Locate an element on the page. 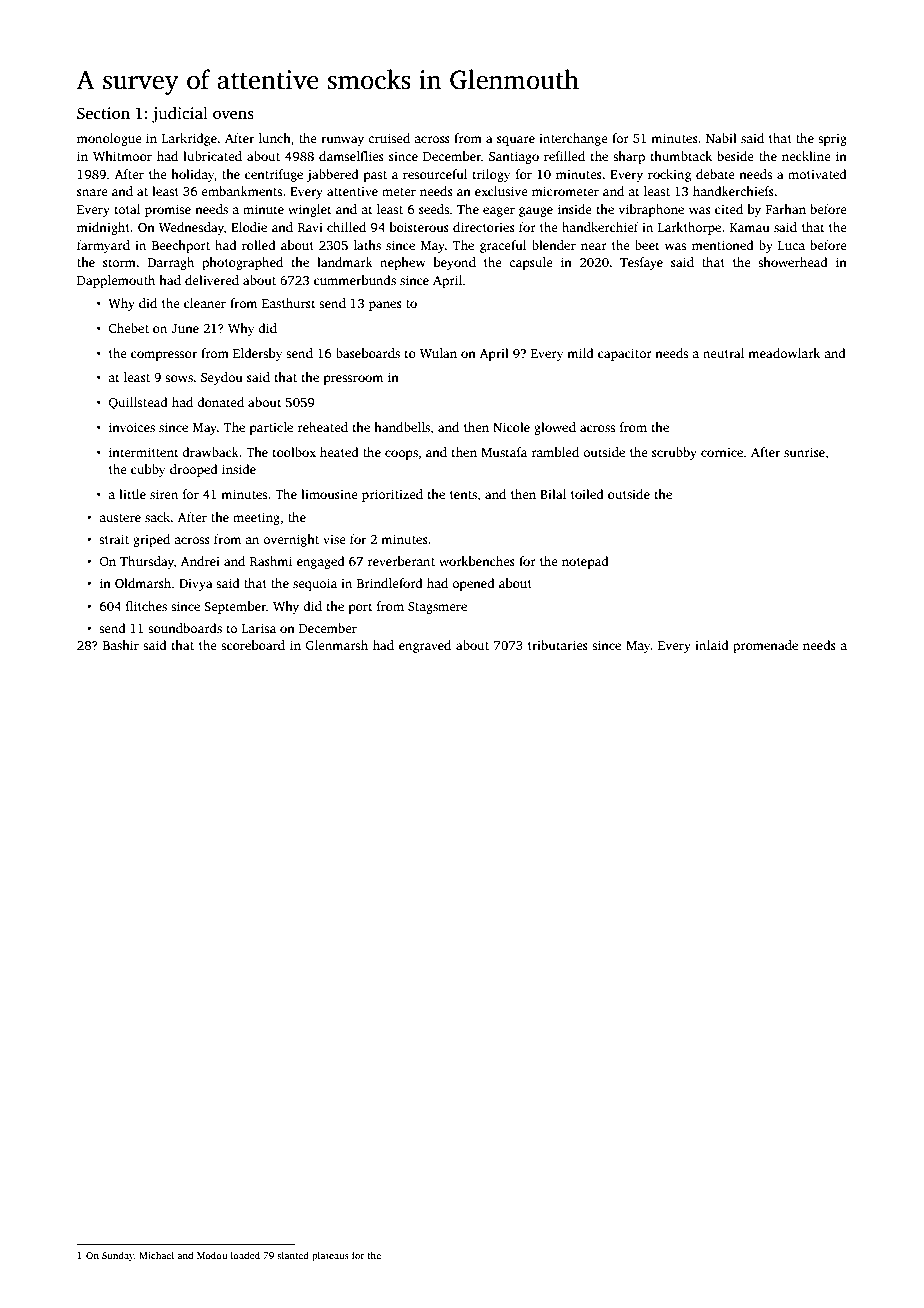 This document has height=1308, width=924. Oldmarsh is located at coordinates (143, 583).
